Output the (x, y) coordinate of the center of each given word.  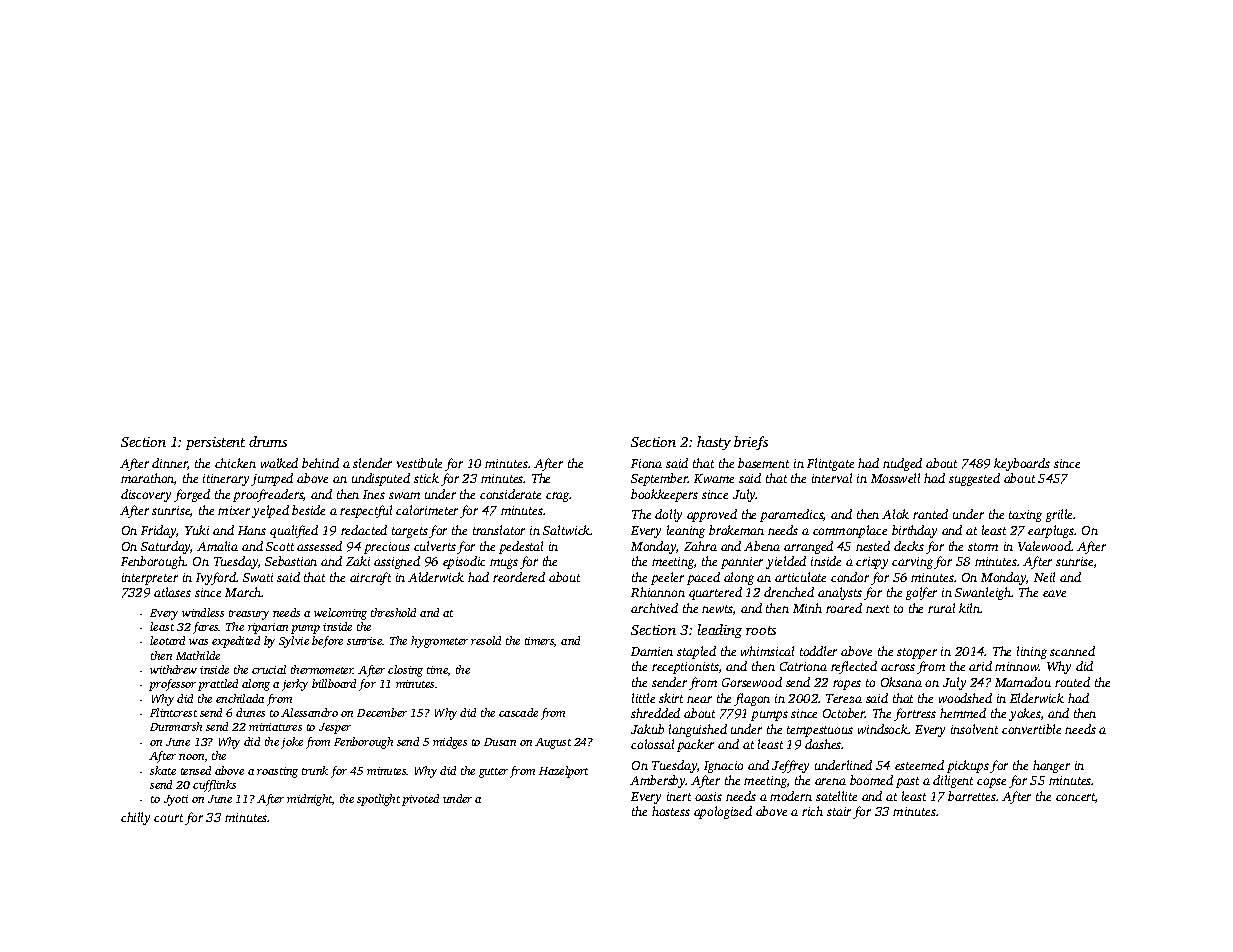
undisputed (381, 479)
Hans (252, 530)
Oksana (901, 682)
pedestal (521, 547)
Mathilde (198, 655)
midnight (309, 800)
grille (1060, 515)
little (643, 698)
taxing (1025, 516)
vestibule (419, 463)
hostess (671, 811)
